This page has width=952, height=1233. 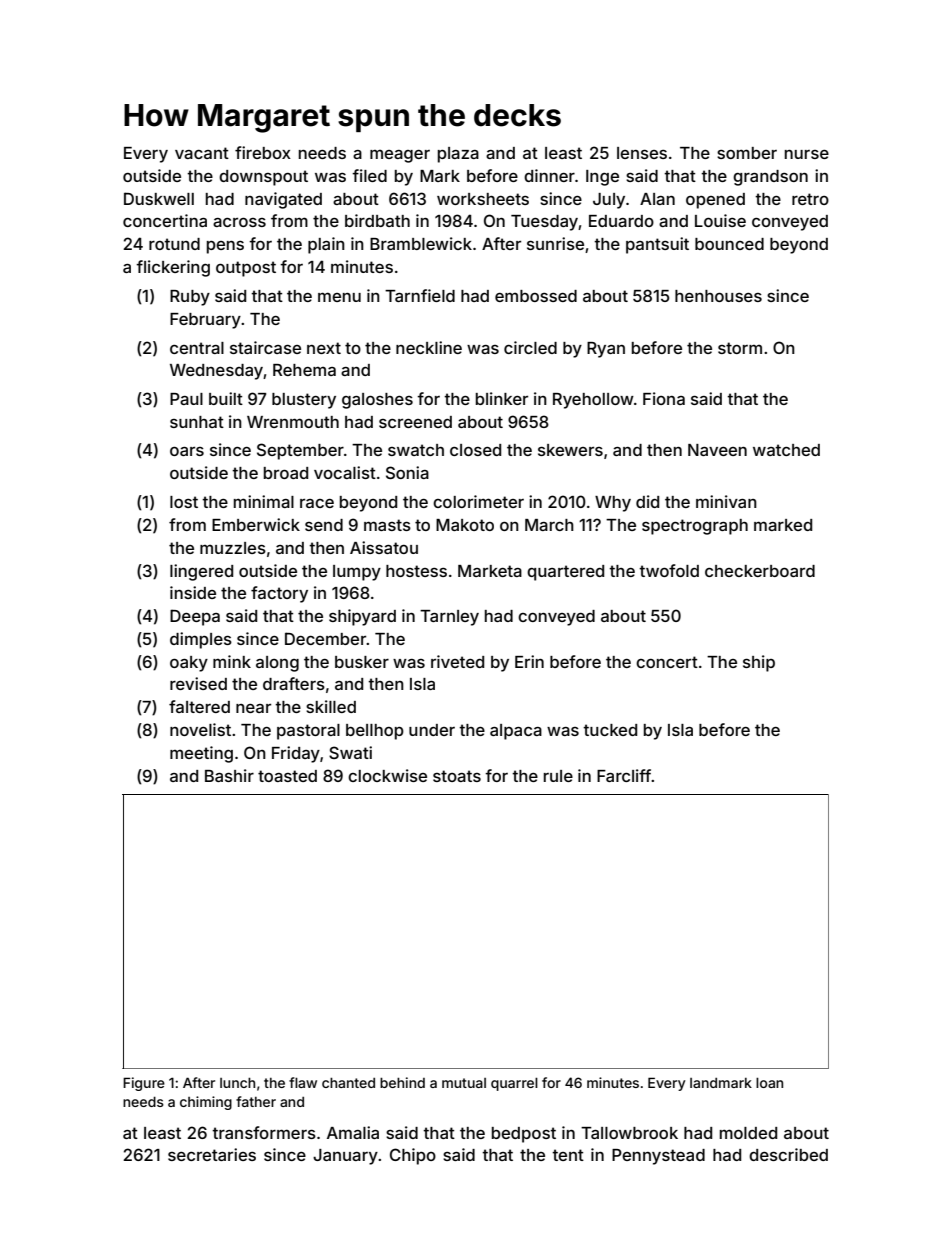 I want to click on secretaries, so click(x=212, y=1154).
